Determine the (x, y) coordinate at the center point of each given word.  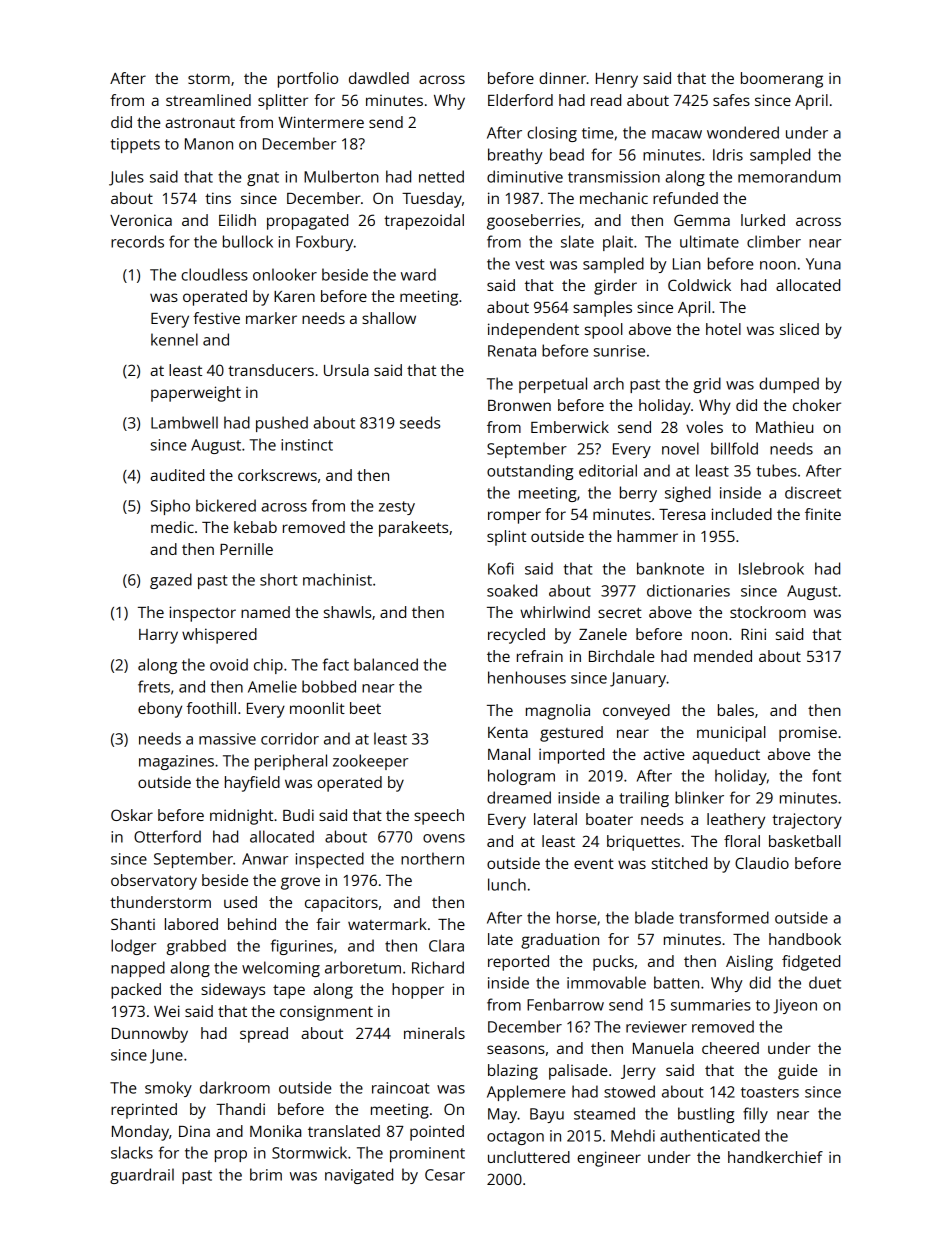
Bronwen (519, 405)
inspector (202, 614)
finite (823, 514)
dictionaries (688, 590)
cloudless (214, 274)
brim (266, 1174)
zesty (397, 508)
